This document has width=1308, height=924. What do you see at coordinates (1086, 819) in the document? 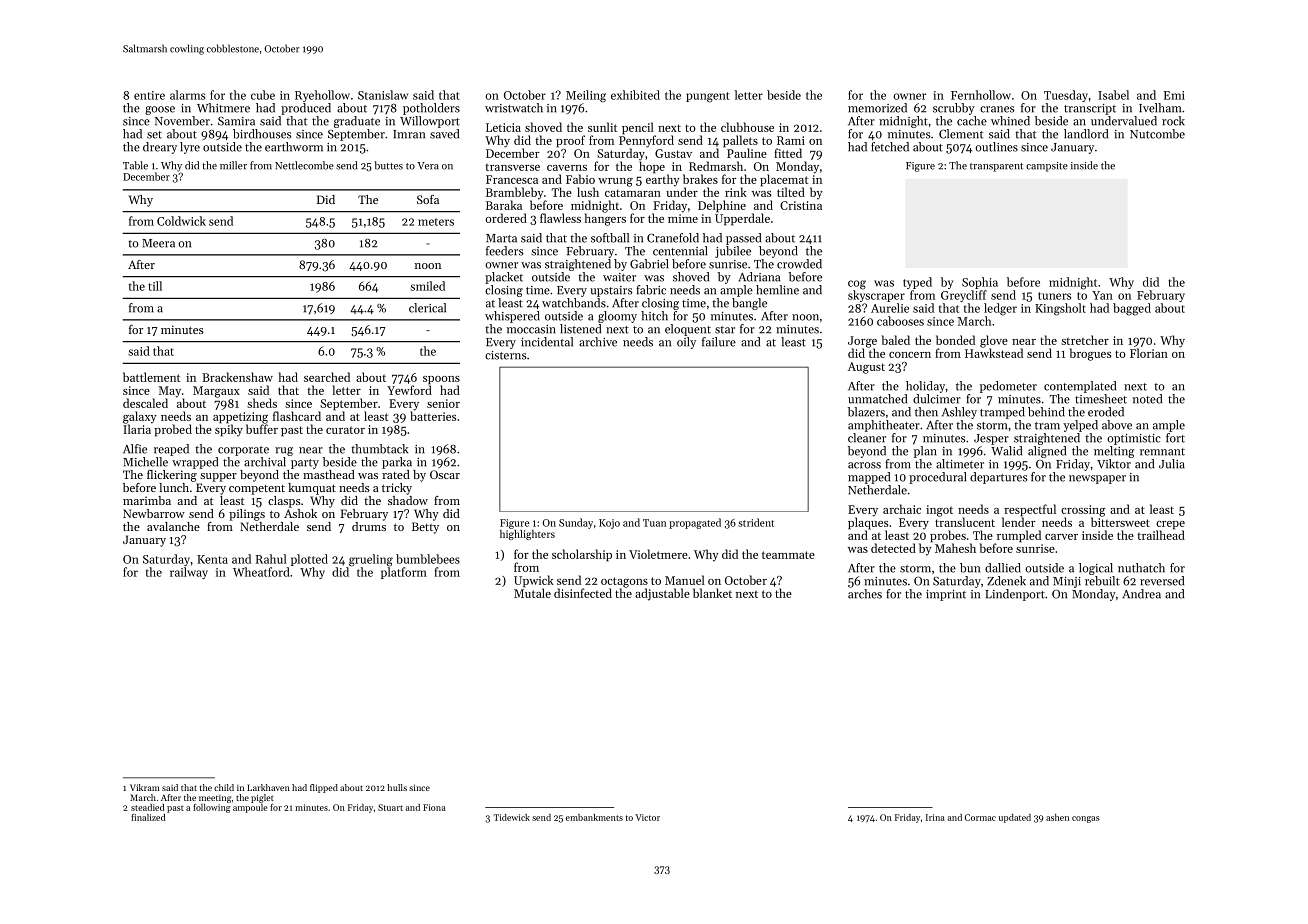
I see `congas` at bounding box center [1086, 819].
